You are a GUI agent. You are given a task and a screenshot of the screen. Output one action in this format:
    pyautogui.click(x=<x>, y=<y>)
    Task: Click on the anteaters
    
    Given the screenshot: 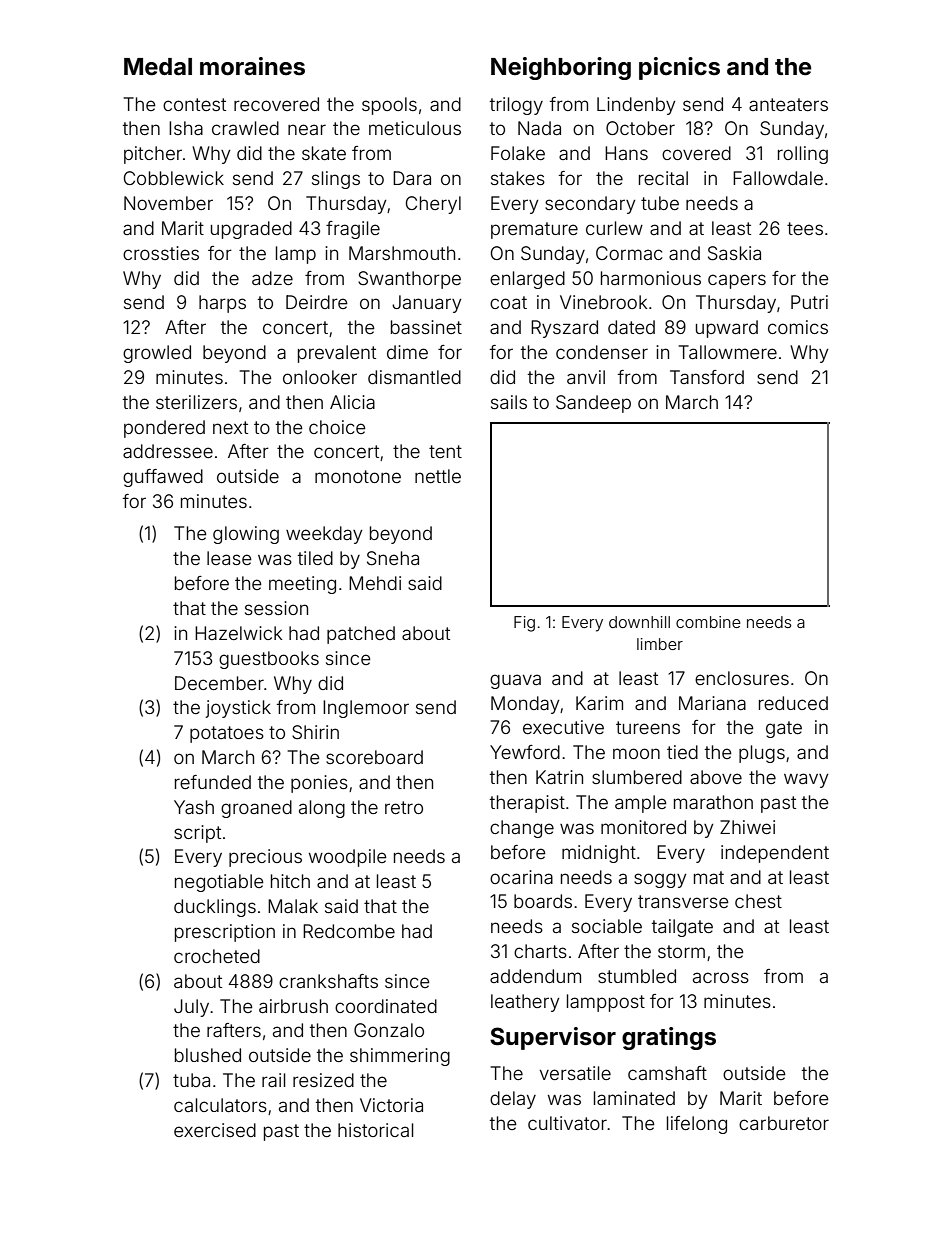 What is the action you would take?
    pyautogui.click(x=788, y=104)
